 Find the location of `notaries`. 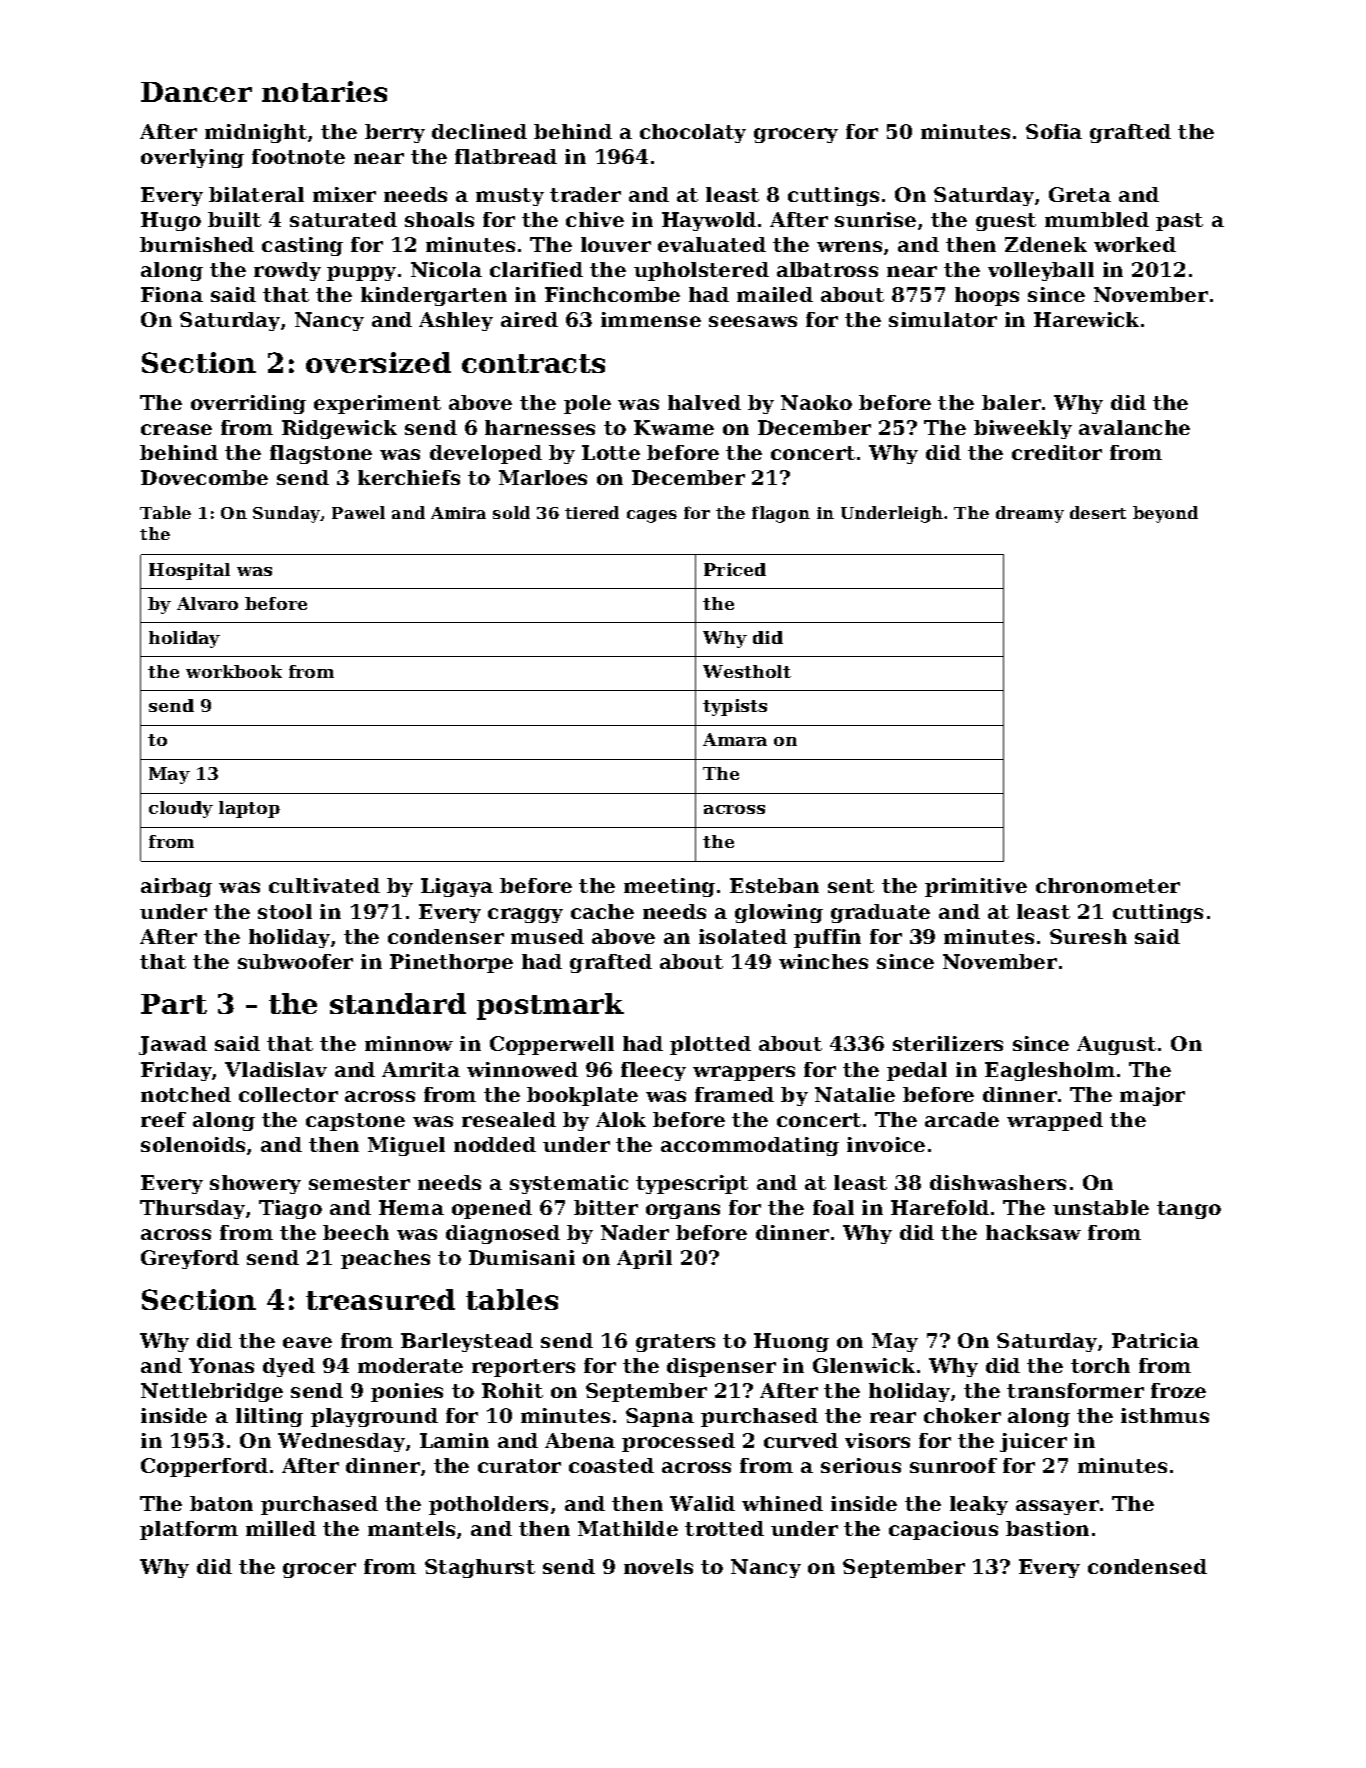

notaries is located at coordinates (324, 91).
